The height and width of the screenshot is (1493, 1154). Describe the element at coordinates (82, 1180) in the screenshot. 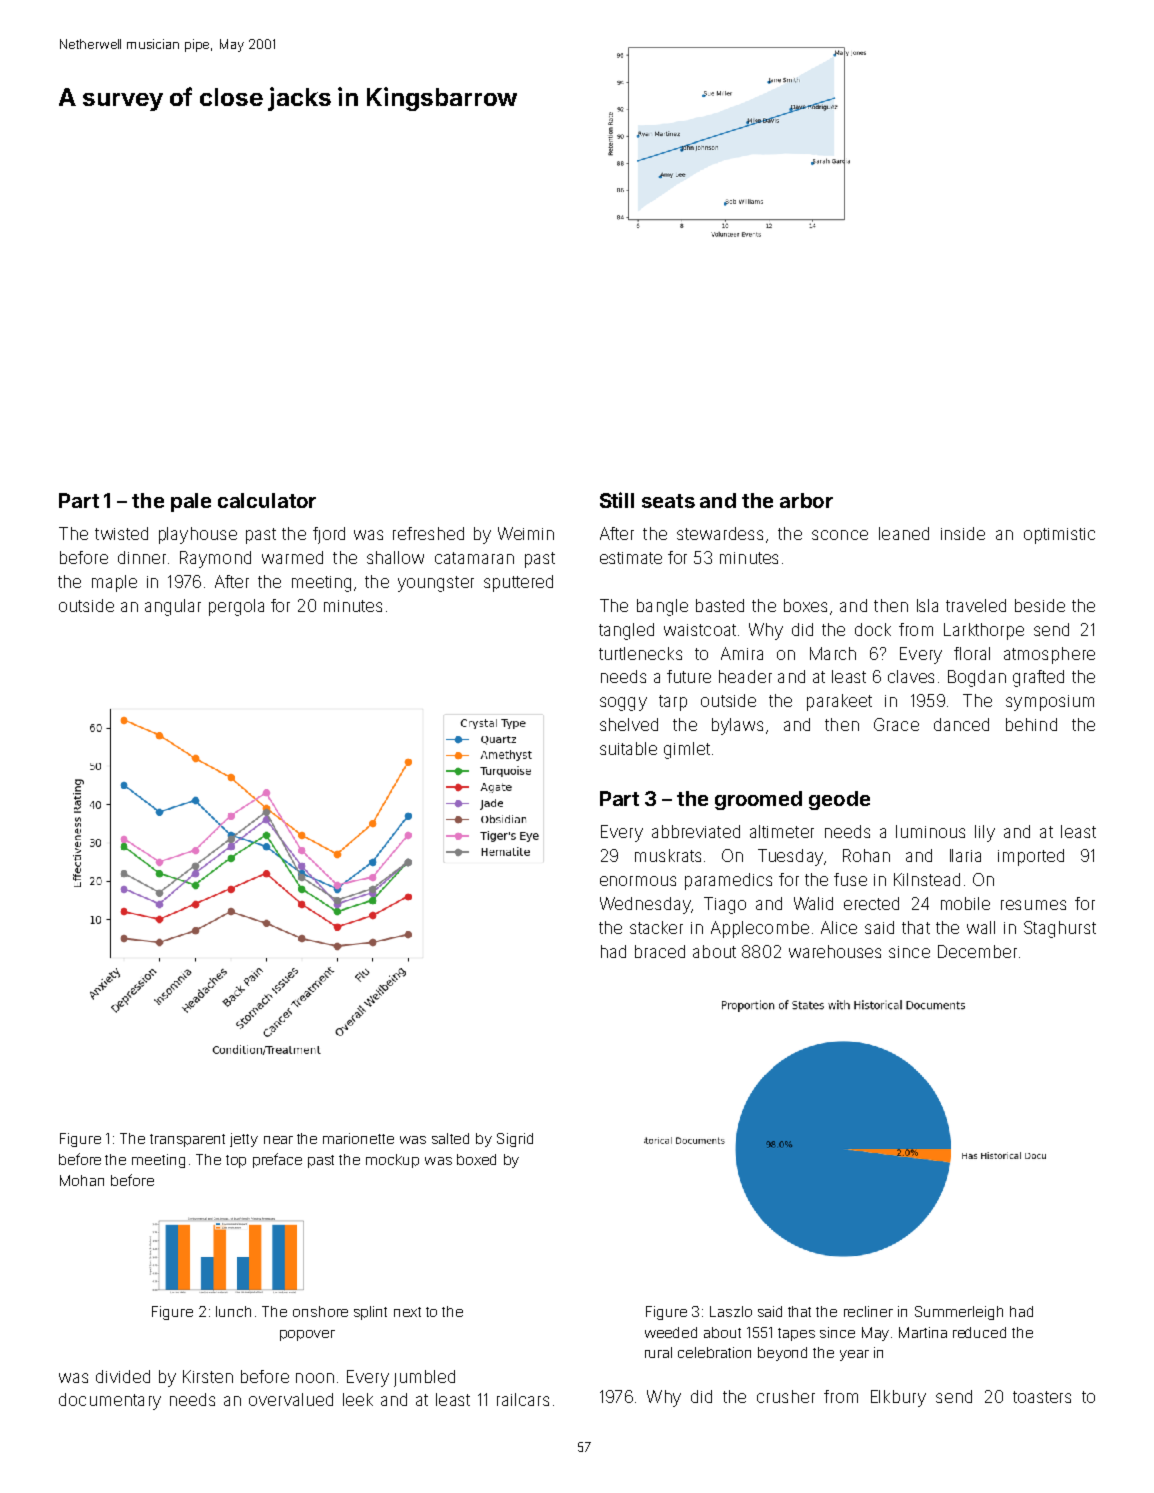

I see `Mohan` at that location.
